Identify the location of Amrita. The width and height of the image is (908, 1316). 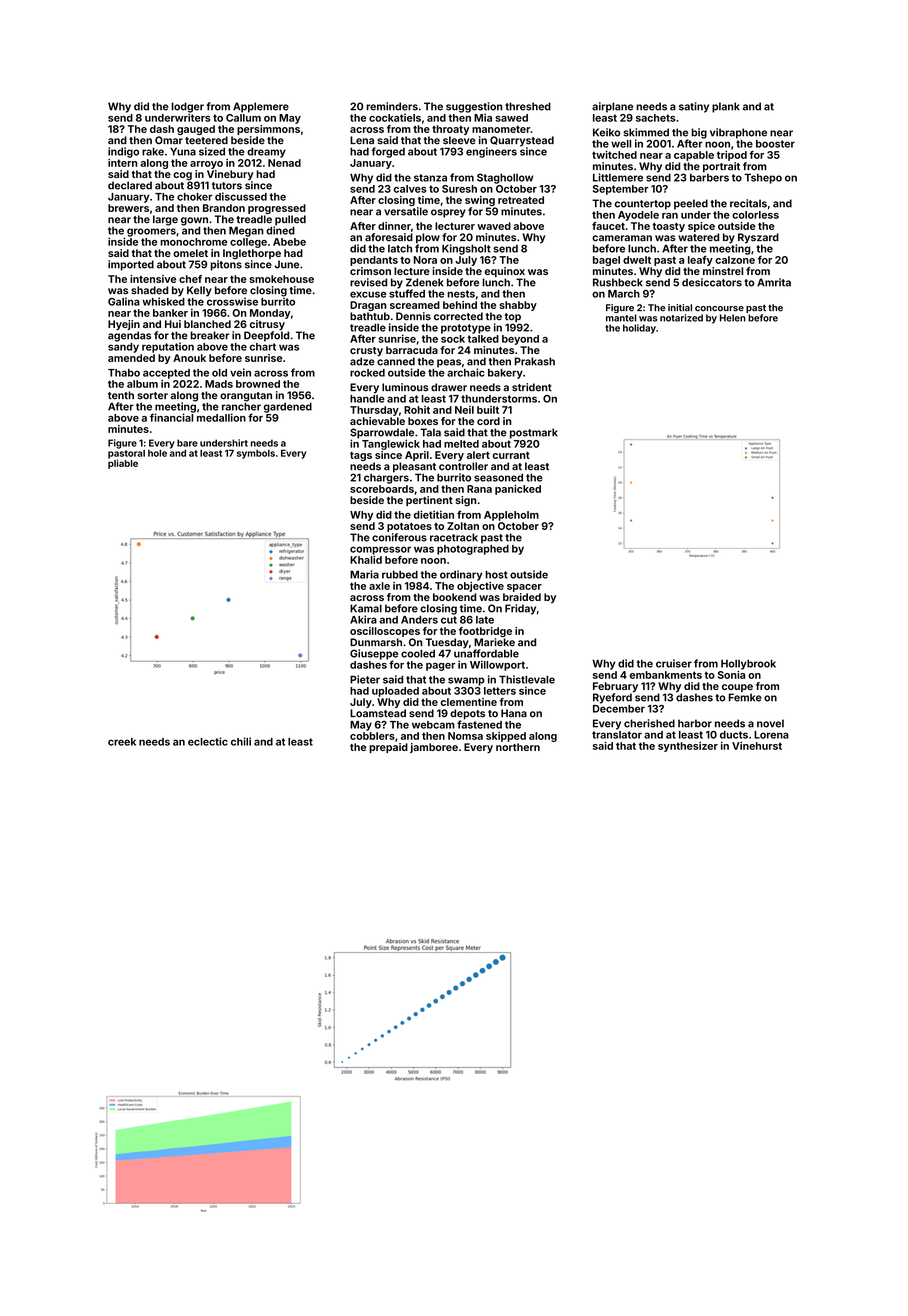
(774, 282).
